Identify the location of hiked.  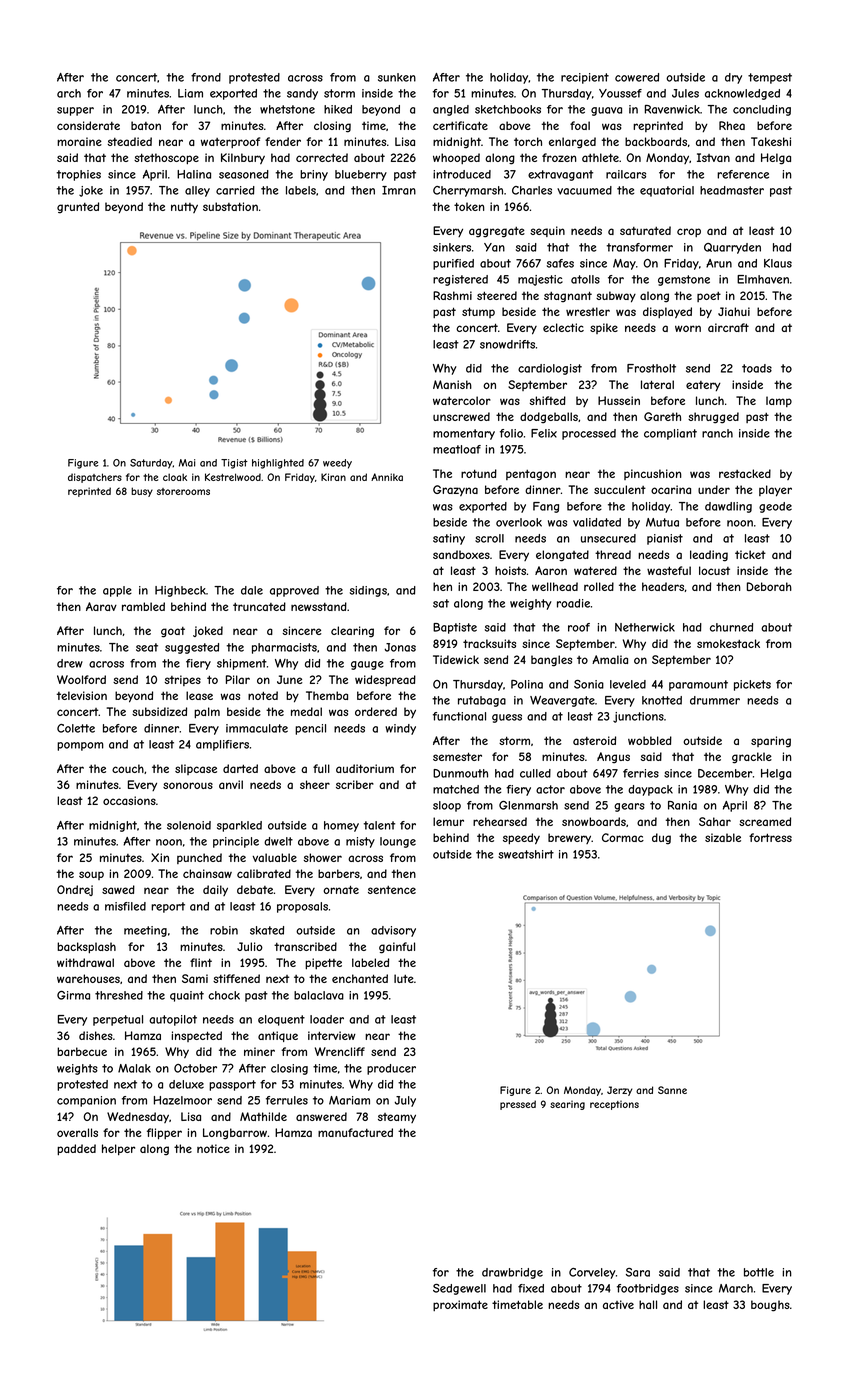
(338, 109).
